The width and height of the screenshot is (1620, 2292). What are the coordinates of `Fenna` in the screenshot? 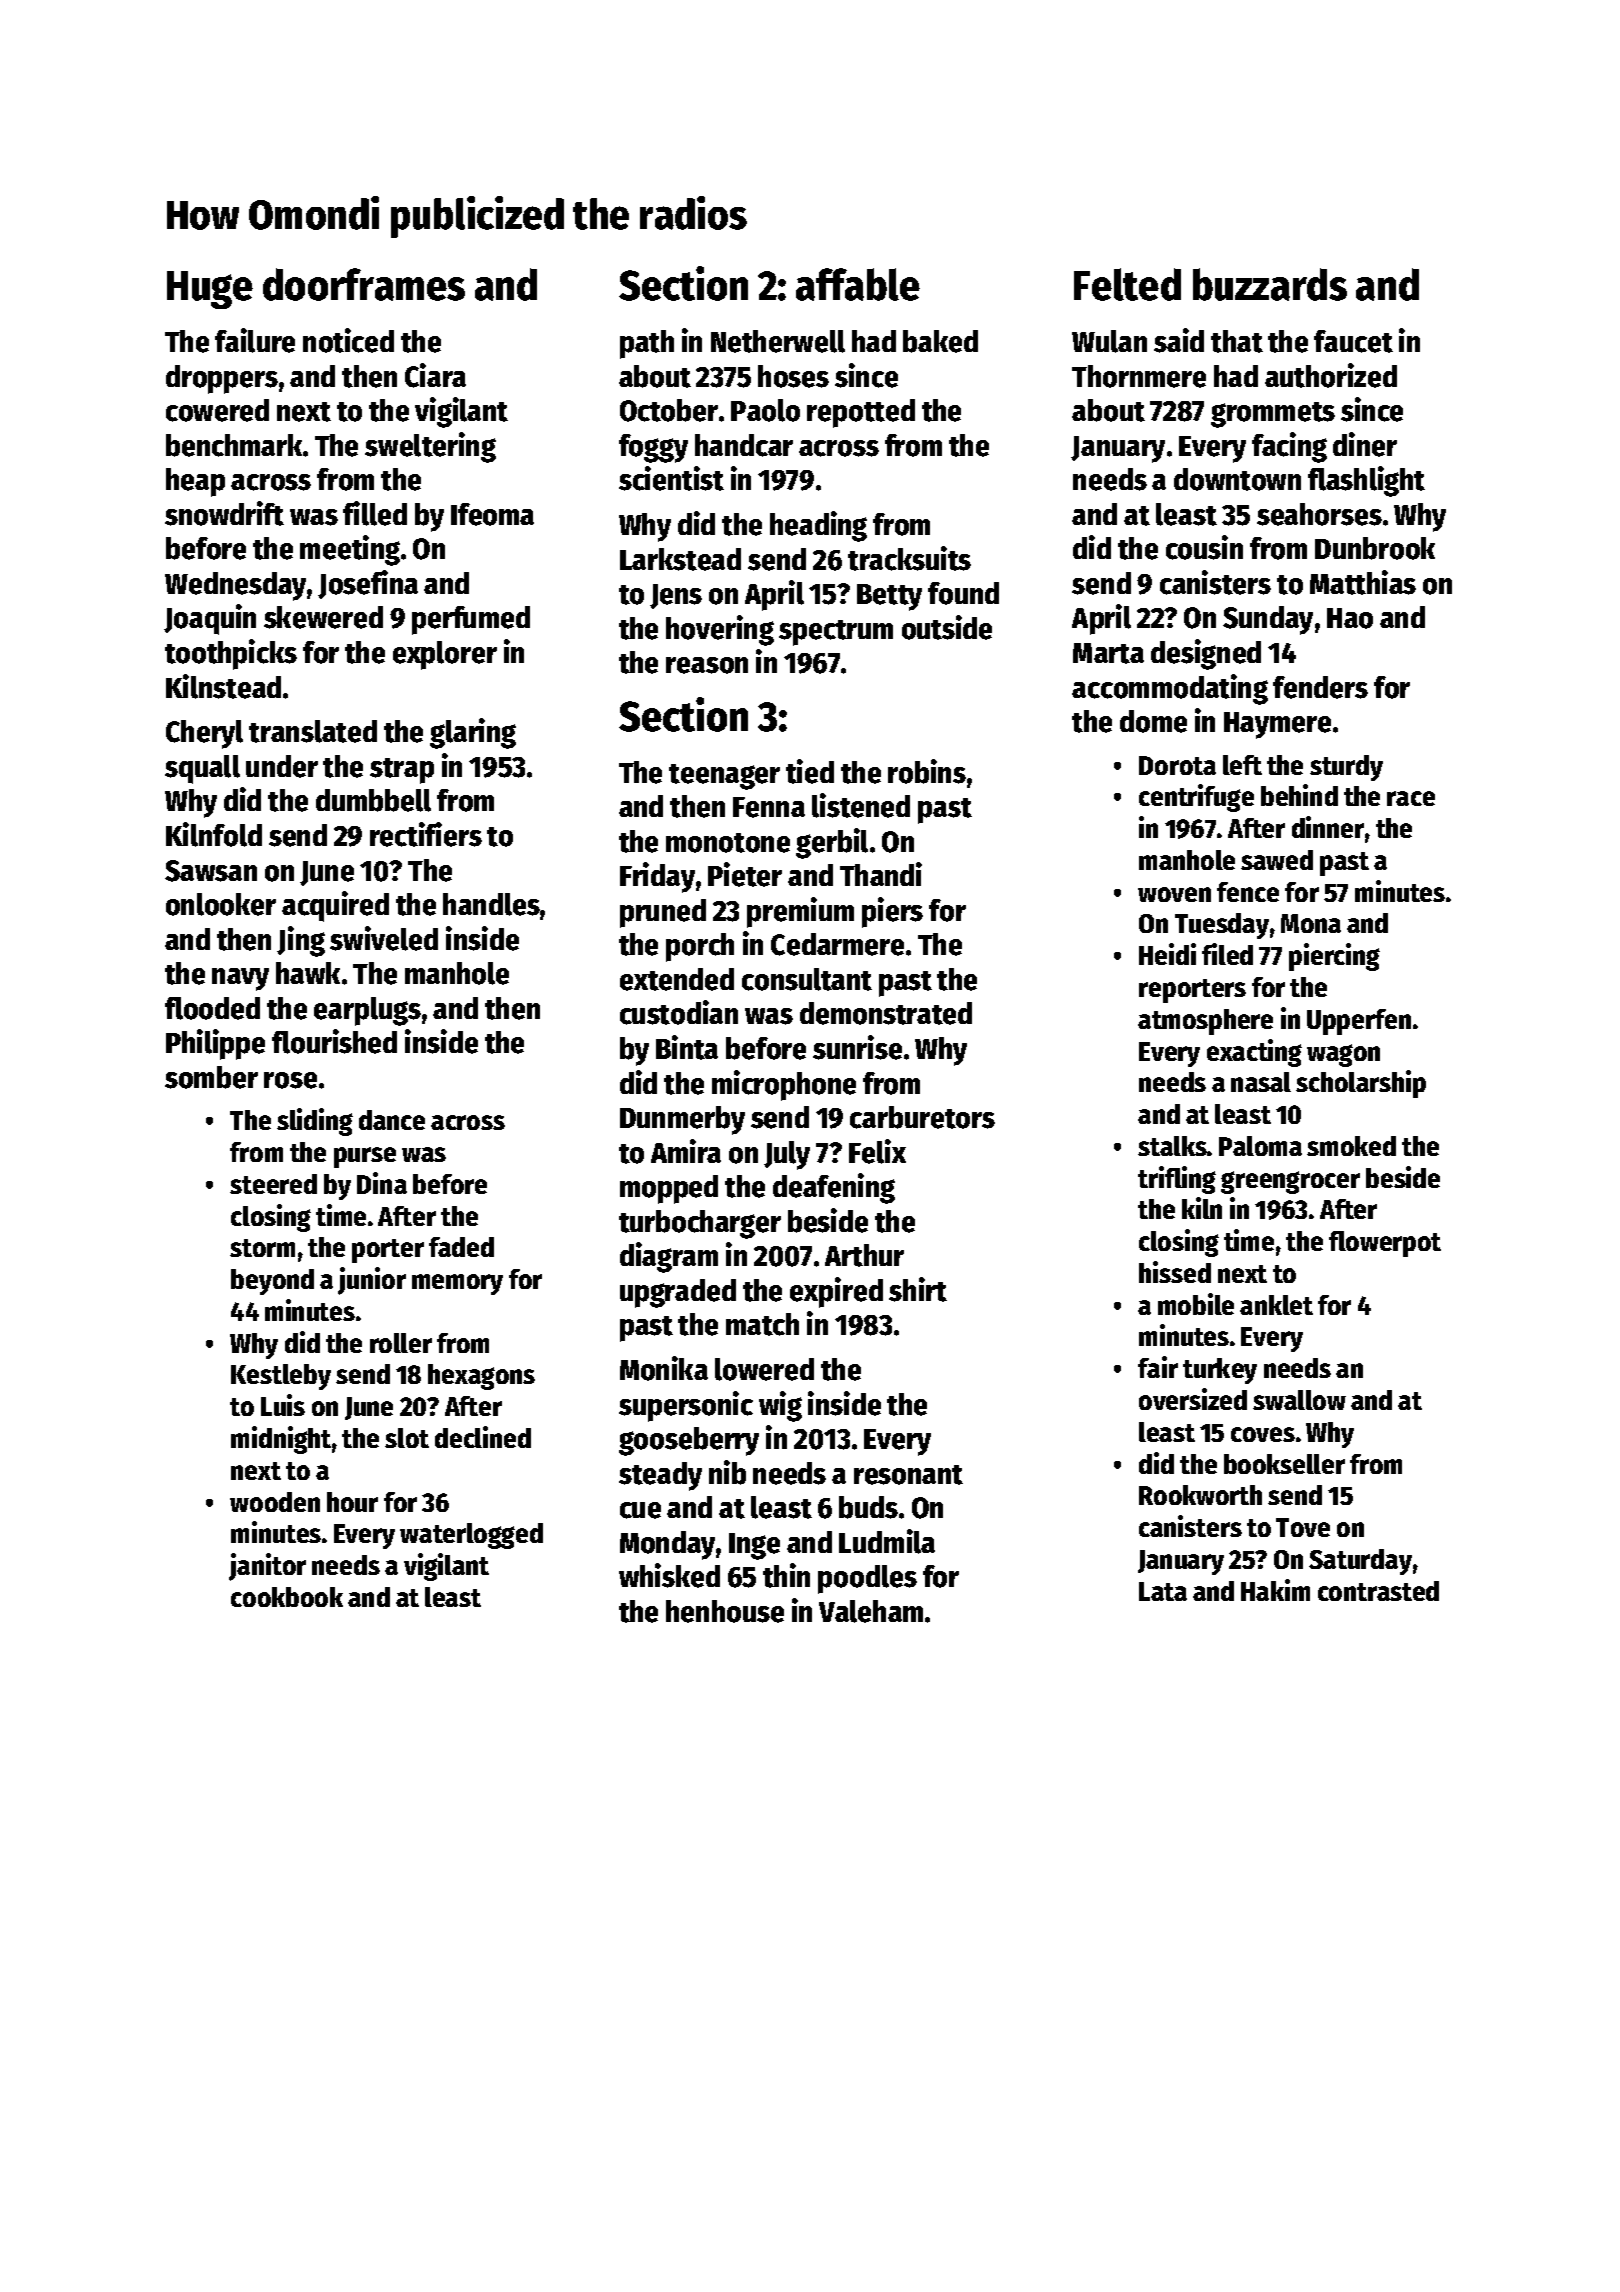 It's located at (769, 807).
